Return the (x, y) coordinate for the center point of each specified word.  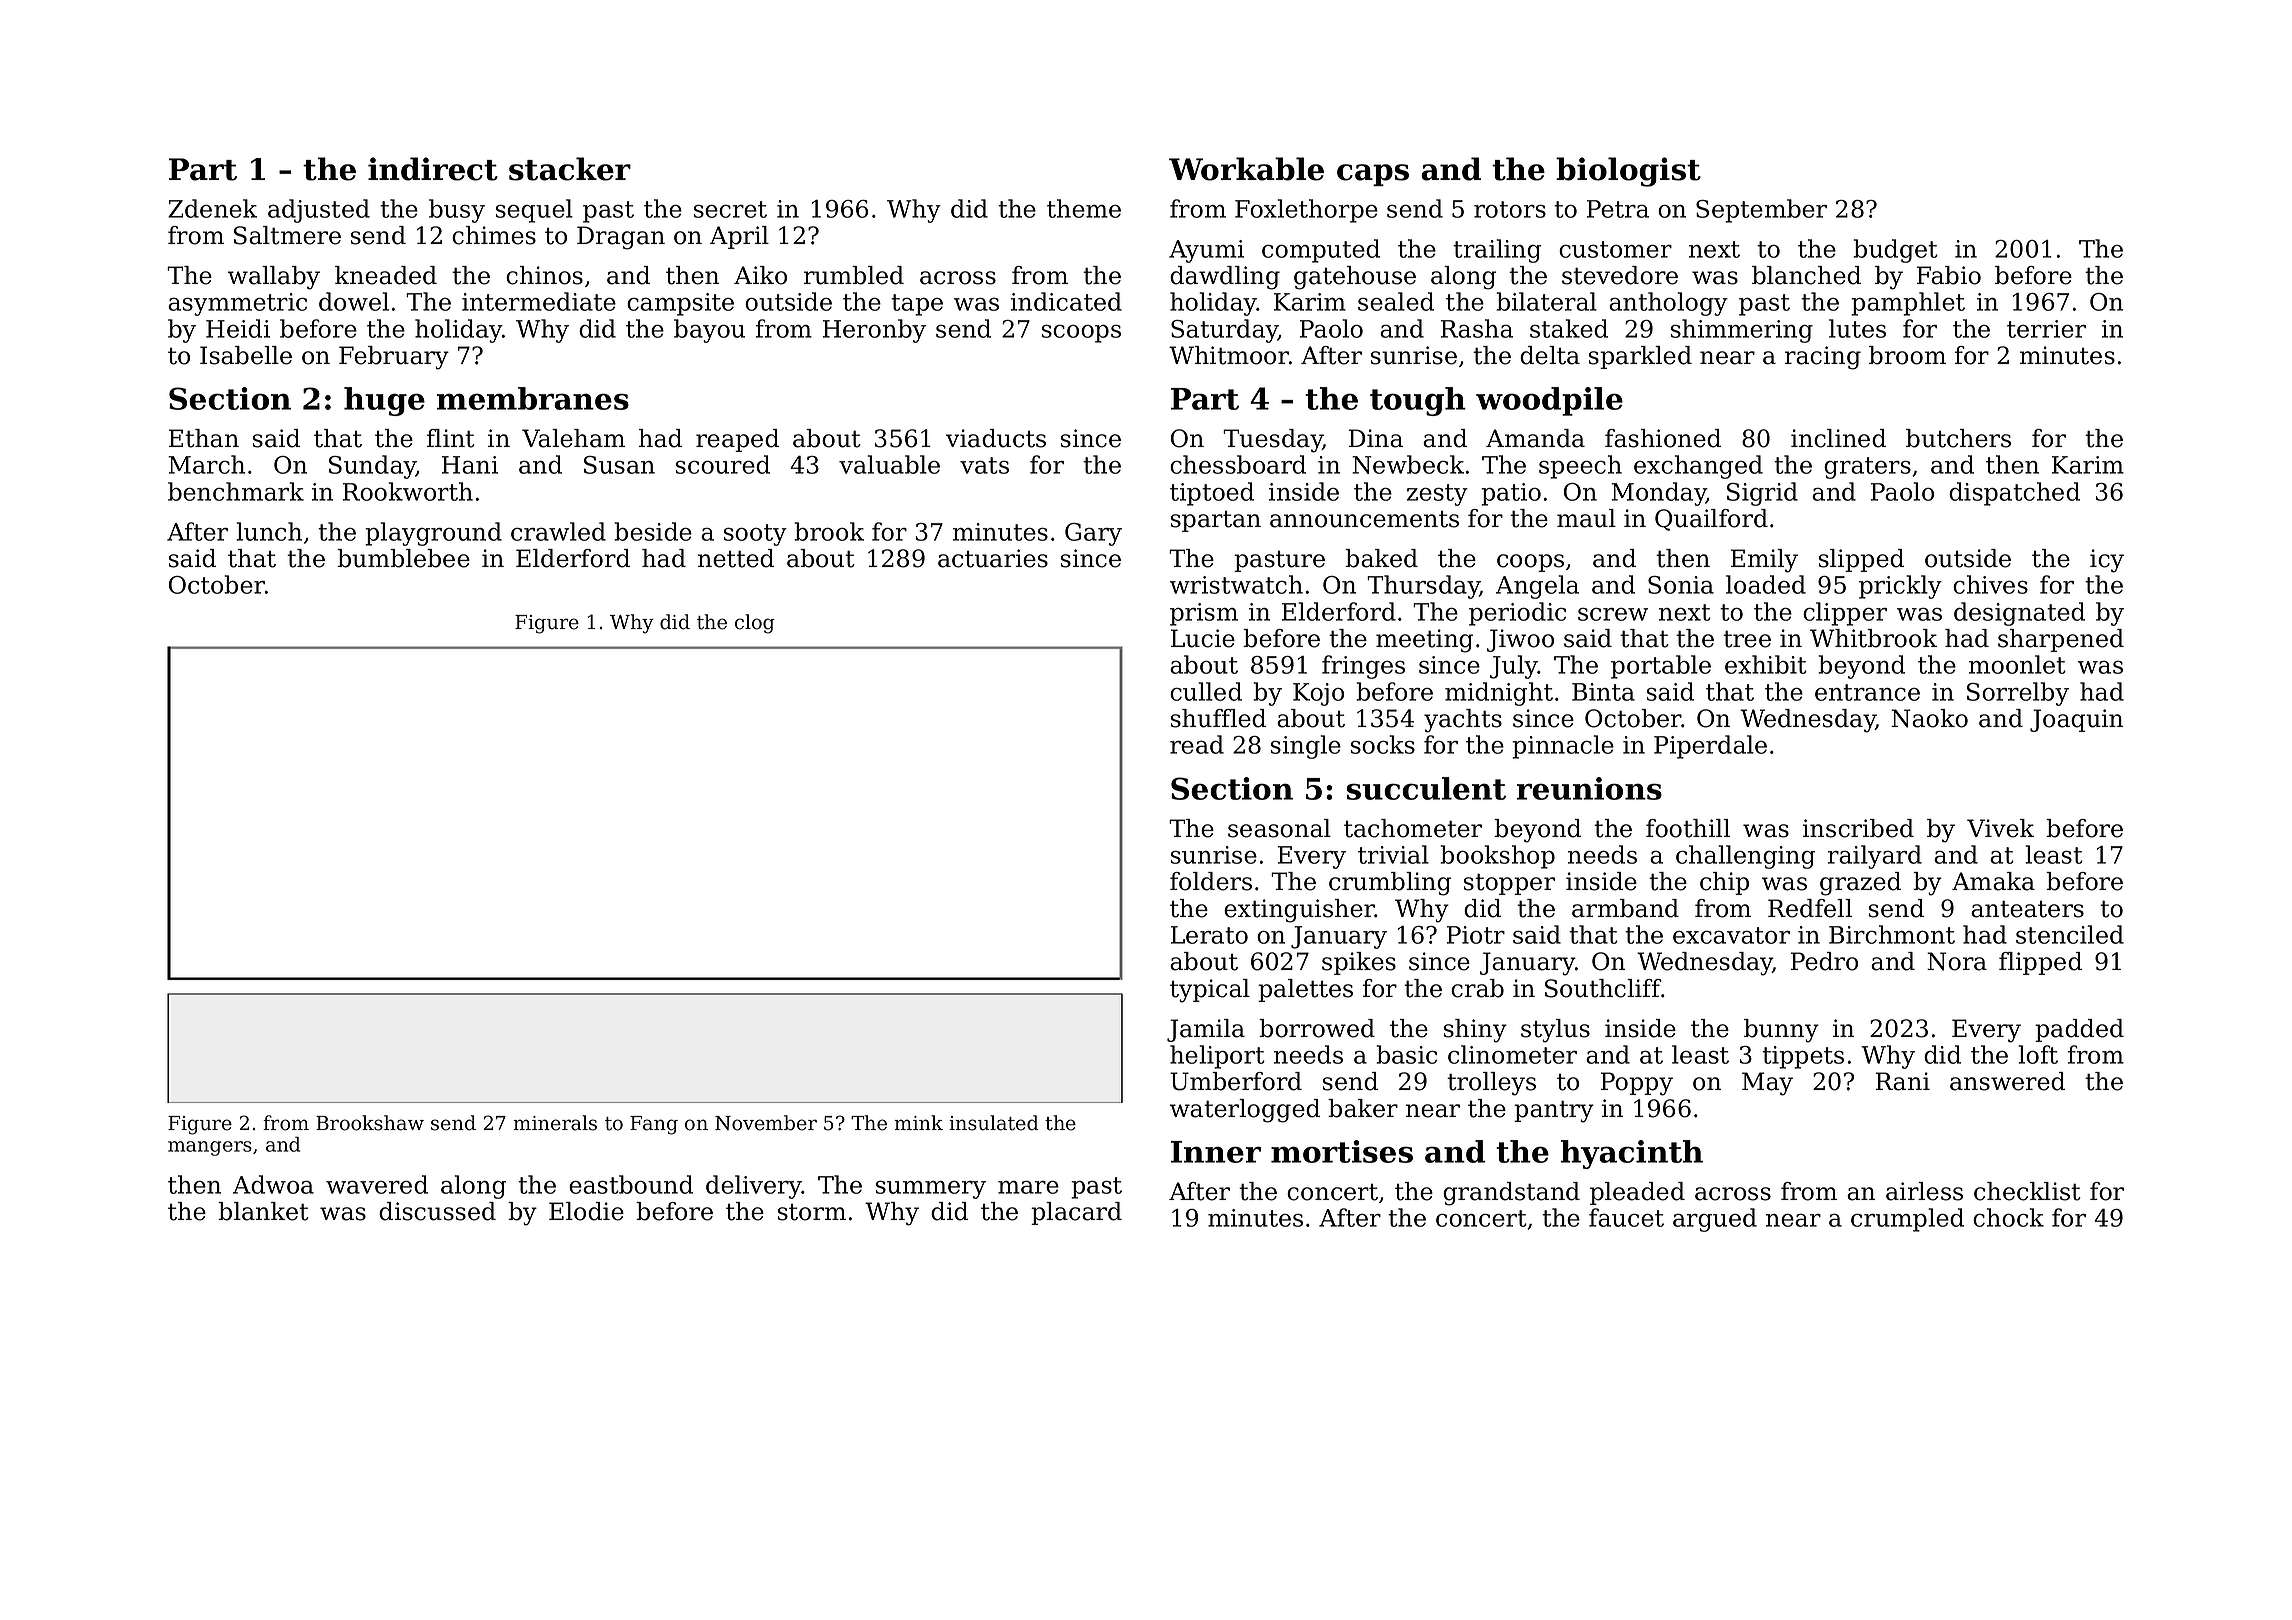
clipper (1845, 614)
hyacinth (1632, 1154)
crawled (558, 531)
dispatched (2014, 494)
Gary (1093, 534)
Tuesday (1273, 441)
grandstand (1511, 1194)
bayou (709, 331)
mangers (210, 1148)
